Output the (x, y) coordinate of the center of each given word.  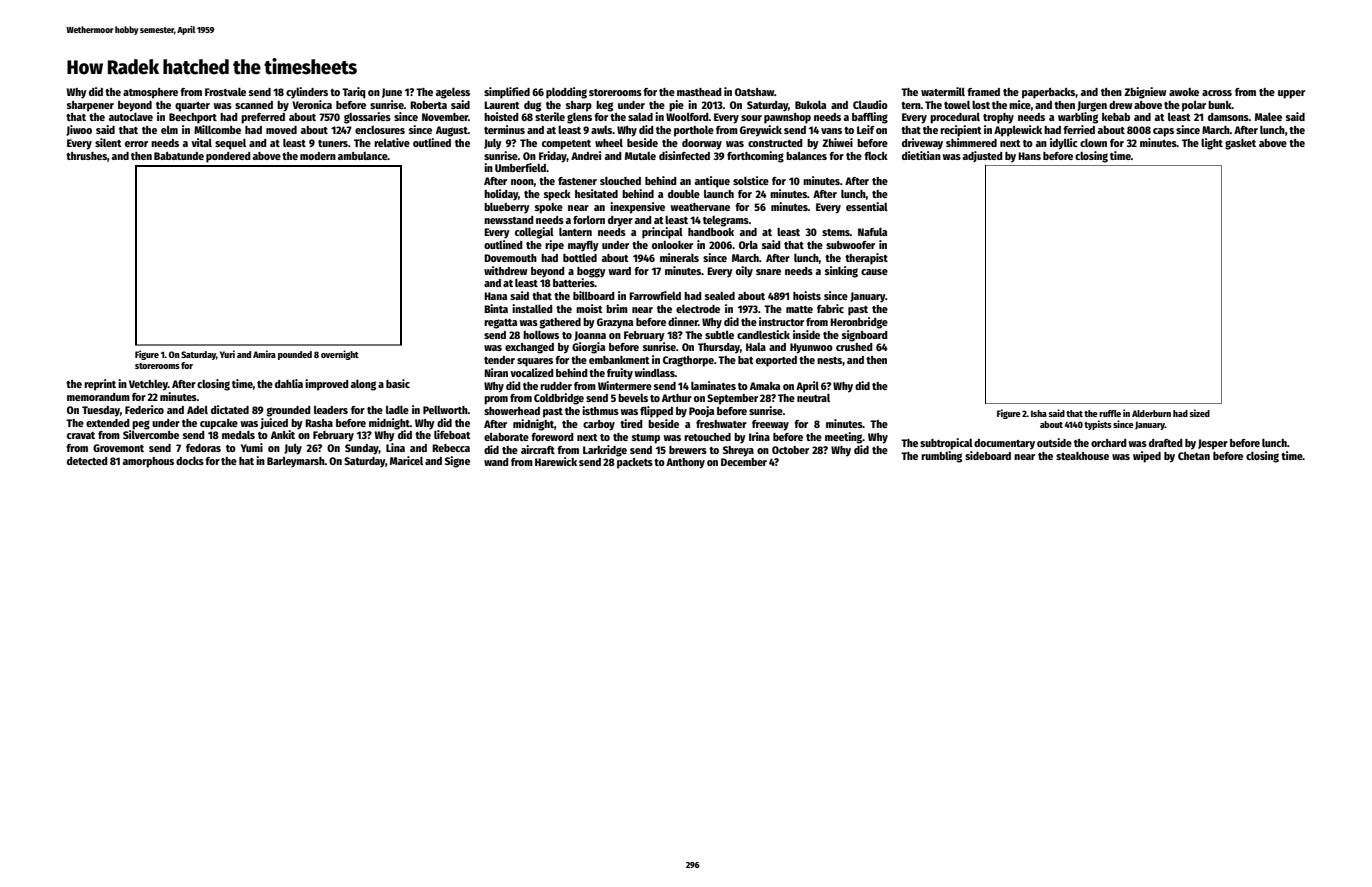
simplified (507, 93)
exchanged (529, 348)
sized (1200, 413)
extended (108, 423)
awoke (1184, 92)
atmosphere (150, 93)
